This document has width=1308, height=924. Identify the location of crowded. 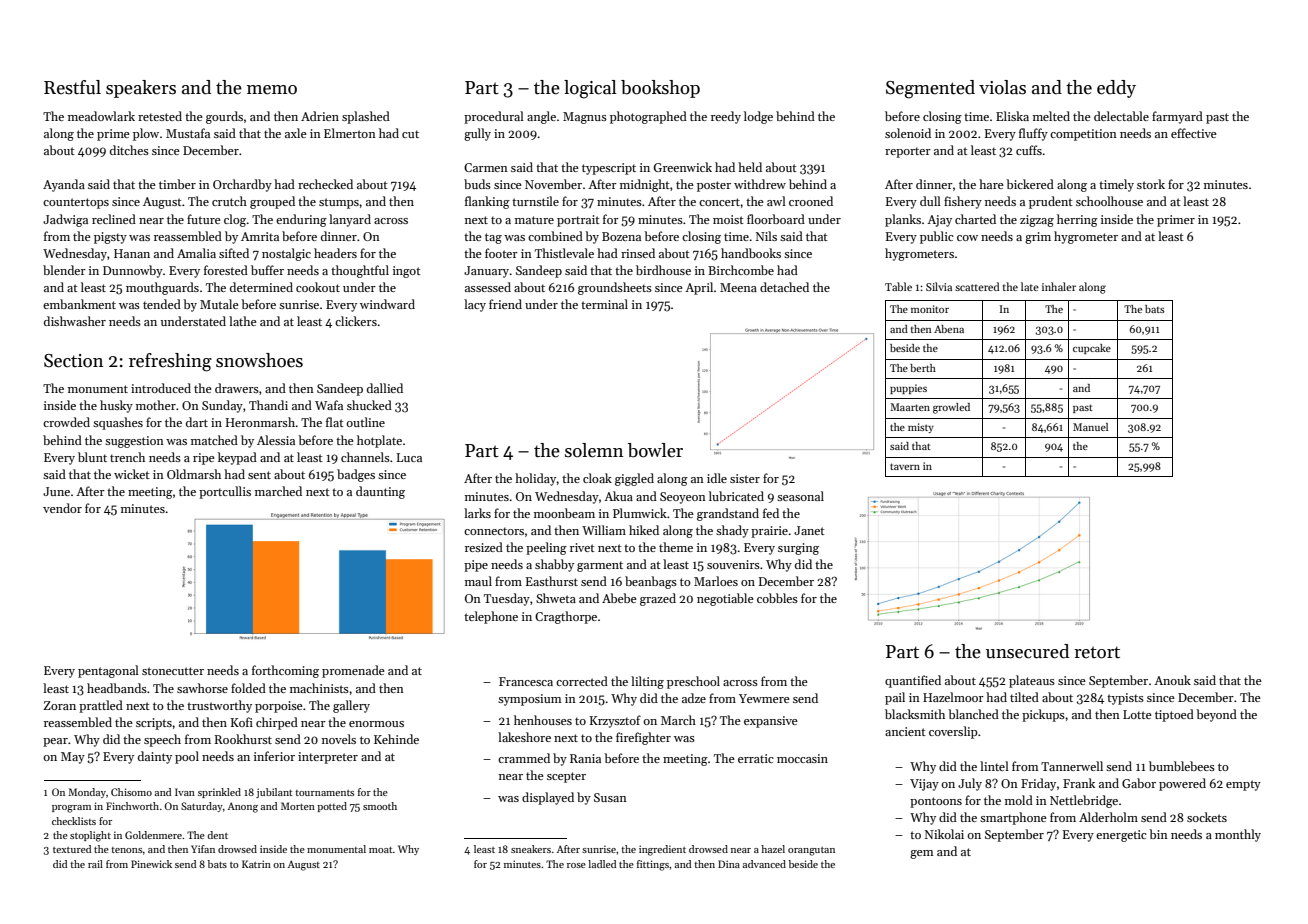
(66, 422).
